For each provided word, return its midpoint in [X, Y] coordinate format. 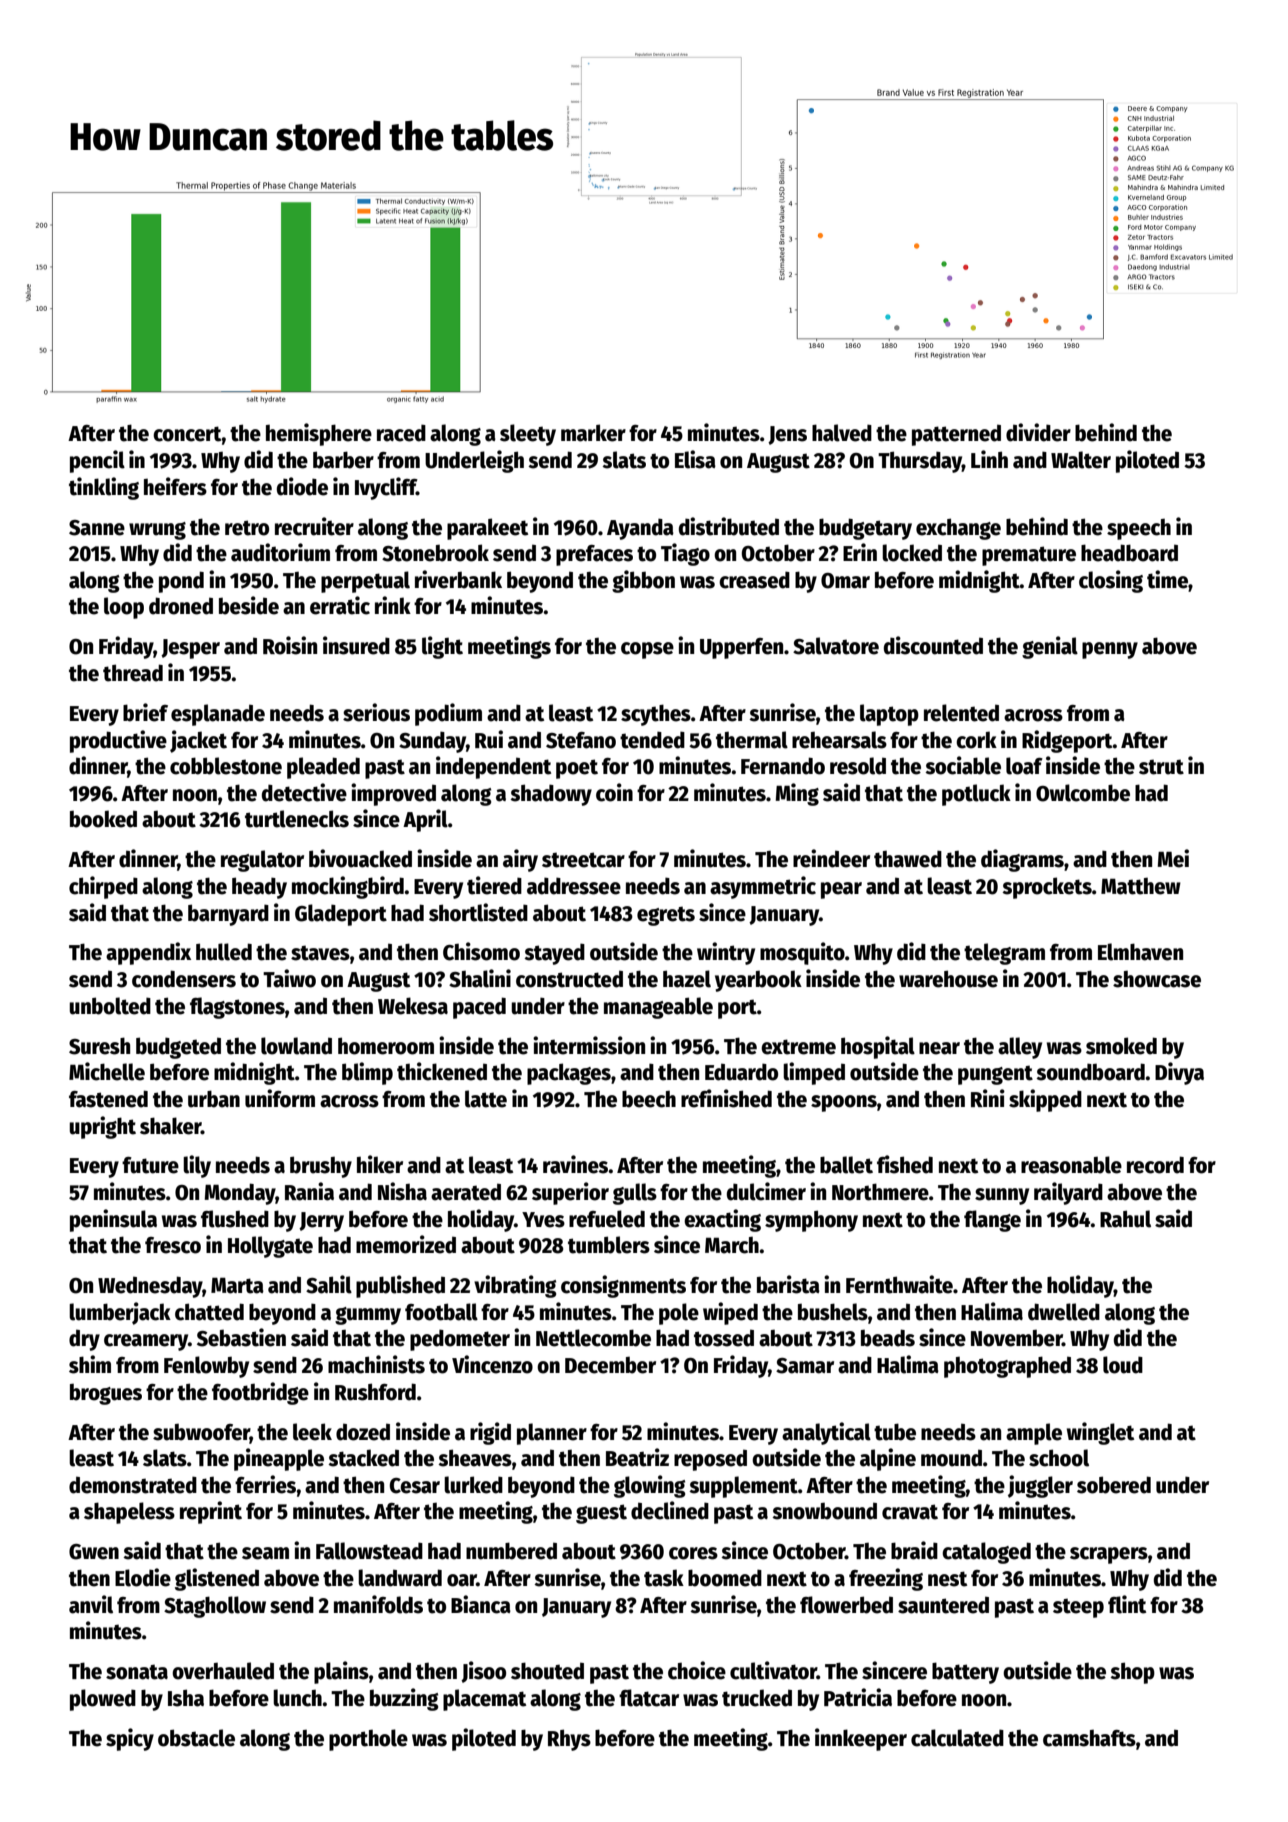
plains [341, 1672]
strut [1161, 767]
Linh [989, 459]
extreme [798, 1047]
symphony [811, 1221]
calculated [957, 1738]
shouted [547, 1671]
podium [448, 714]
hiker [380, 1164]
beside [249, 605]
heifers [175, 486]
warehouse [948, 979]
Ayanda [640, 529]
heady [259, 888]
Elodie [143, 1577]
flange [992, 1221]
